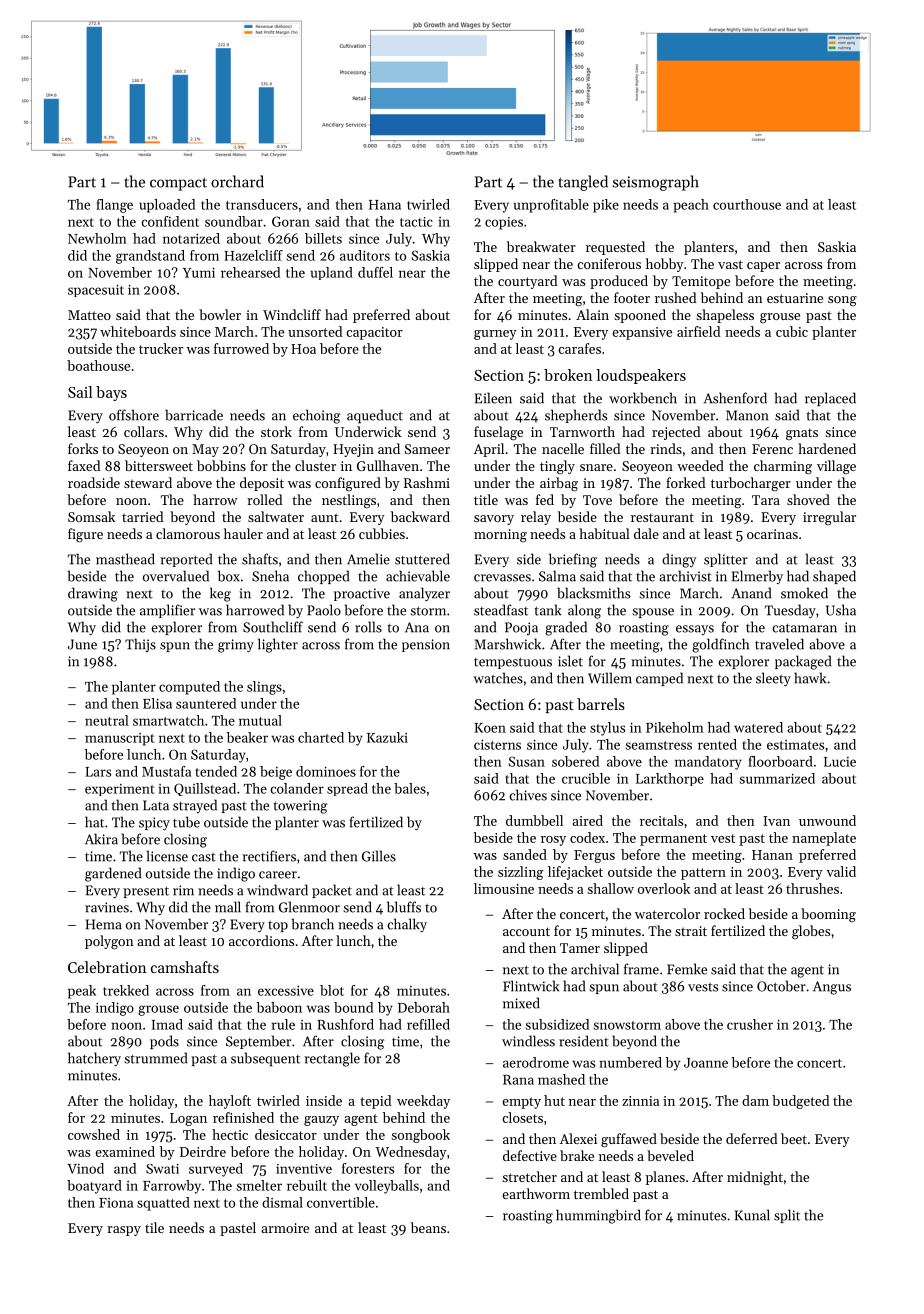 The width and height of the document is (924, 1314). I want to click on stylus, so click(607, 729).
